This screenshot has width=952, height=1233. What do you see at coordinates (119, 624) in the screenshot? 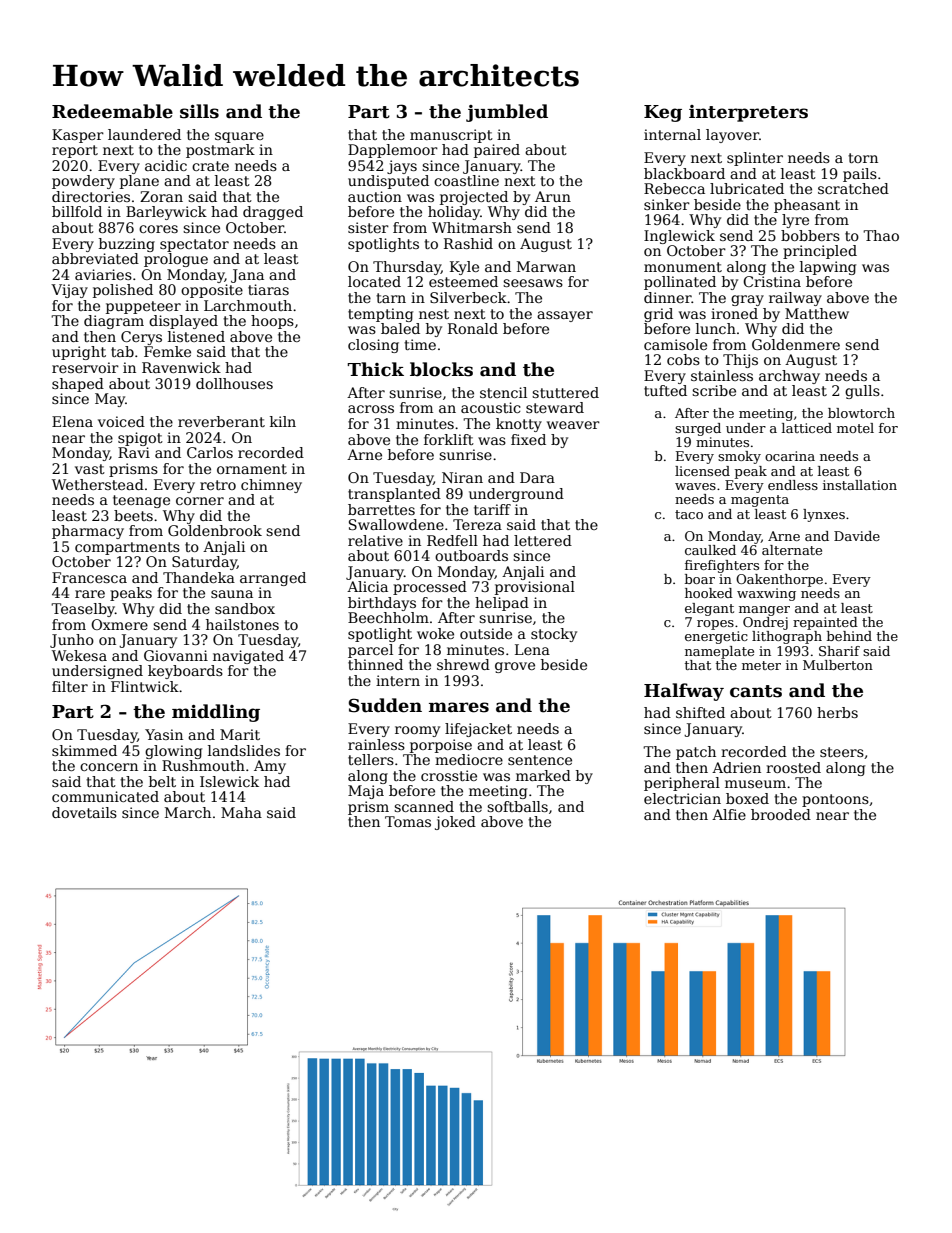
I see `Oxmere` at bounding box center [119, 624].
